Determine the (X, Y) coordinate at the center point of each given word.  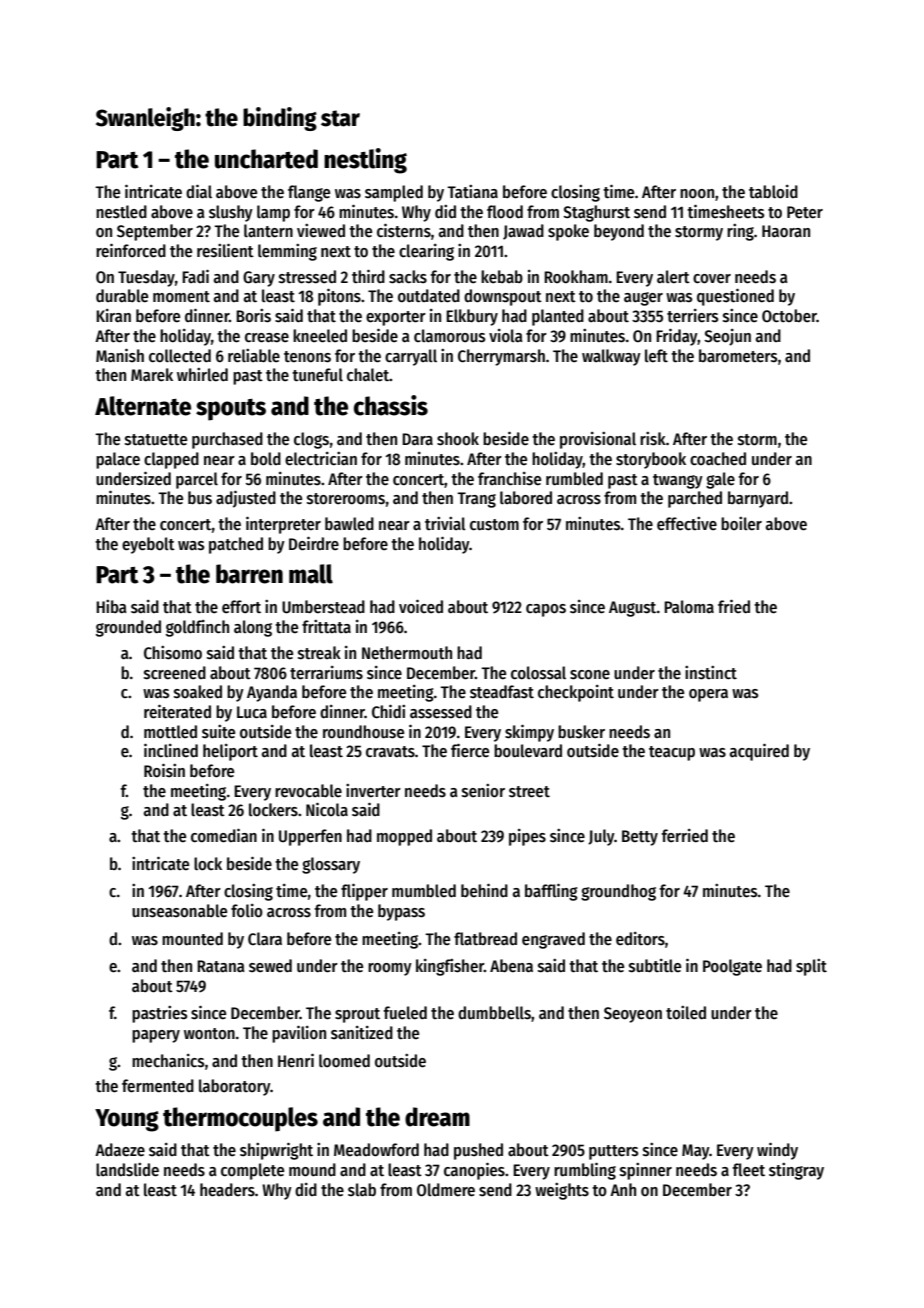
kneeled (320, 336)
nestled (121, 212)
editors (640, 939)
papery (156, 1036)
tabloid (773, 192)
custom (494, 525)
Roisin (164, 770)
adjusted (246, 499)
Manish (120, 355)
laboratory (234, 1087)
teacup (672, 753)
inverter (373, 791)
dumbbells (494, 1013)
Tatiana (472, 191)
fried (734, 606)
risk (653, 439)
